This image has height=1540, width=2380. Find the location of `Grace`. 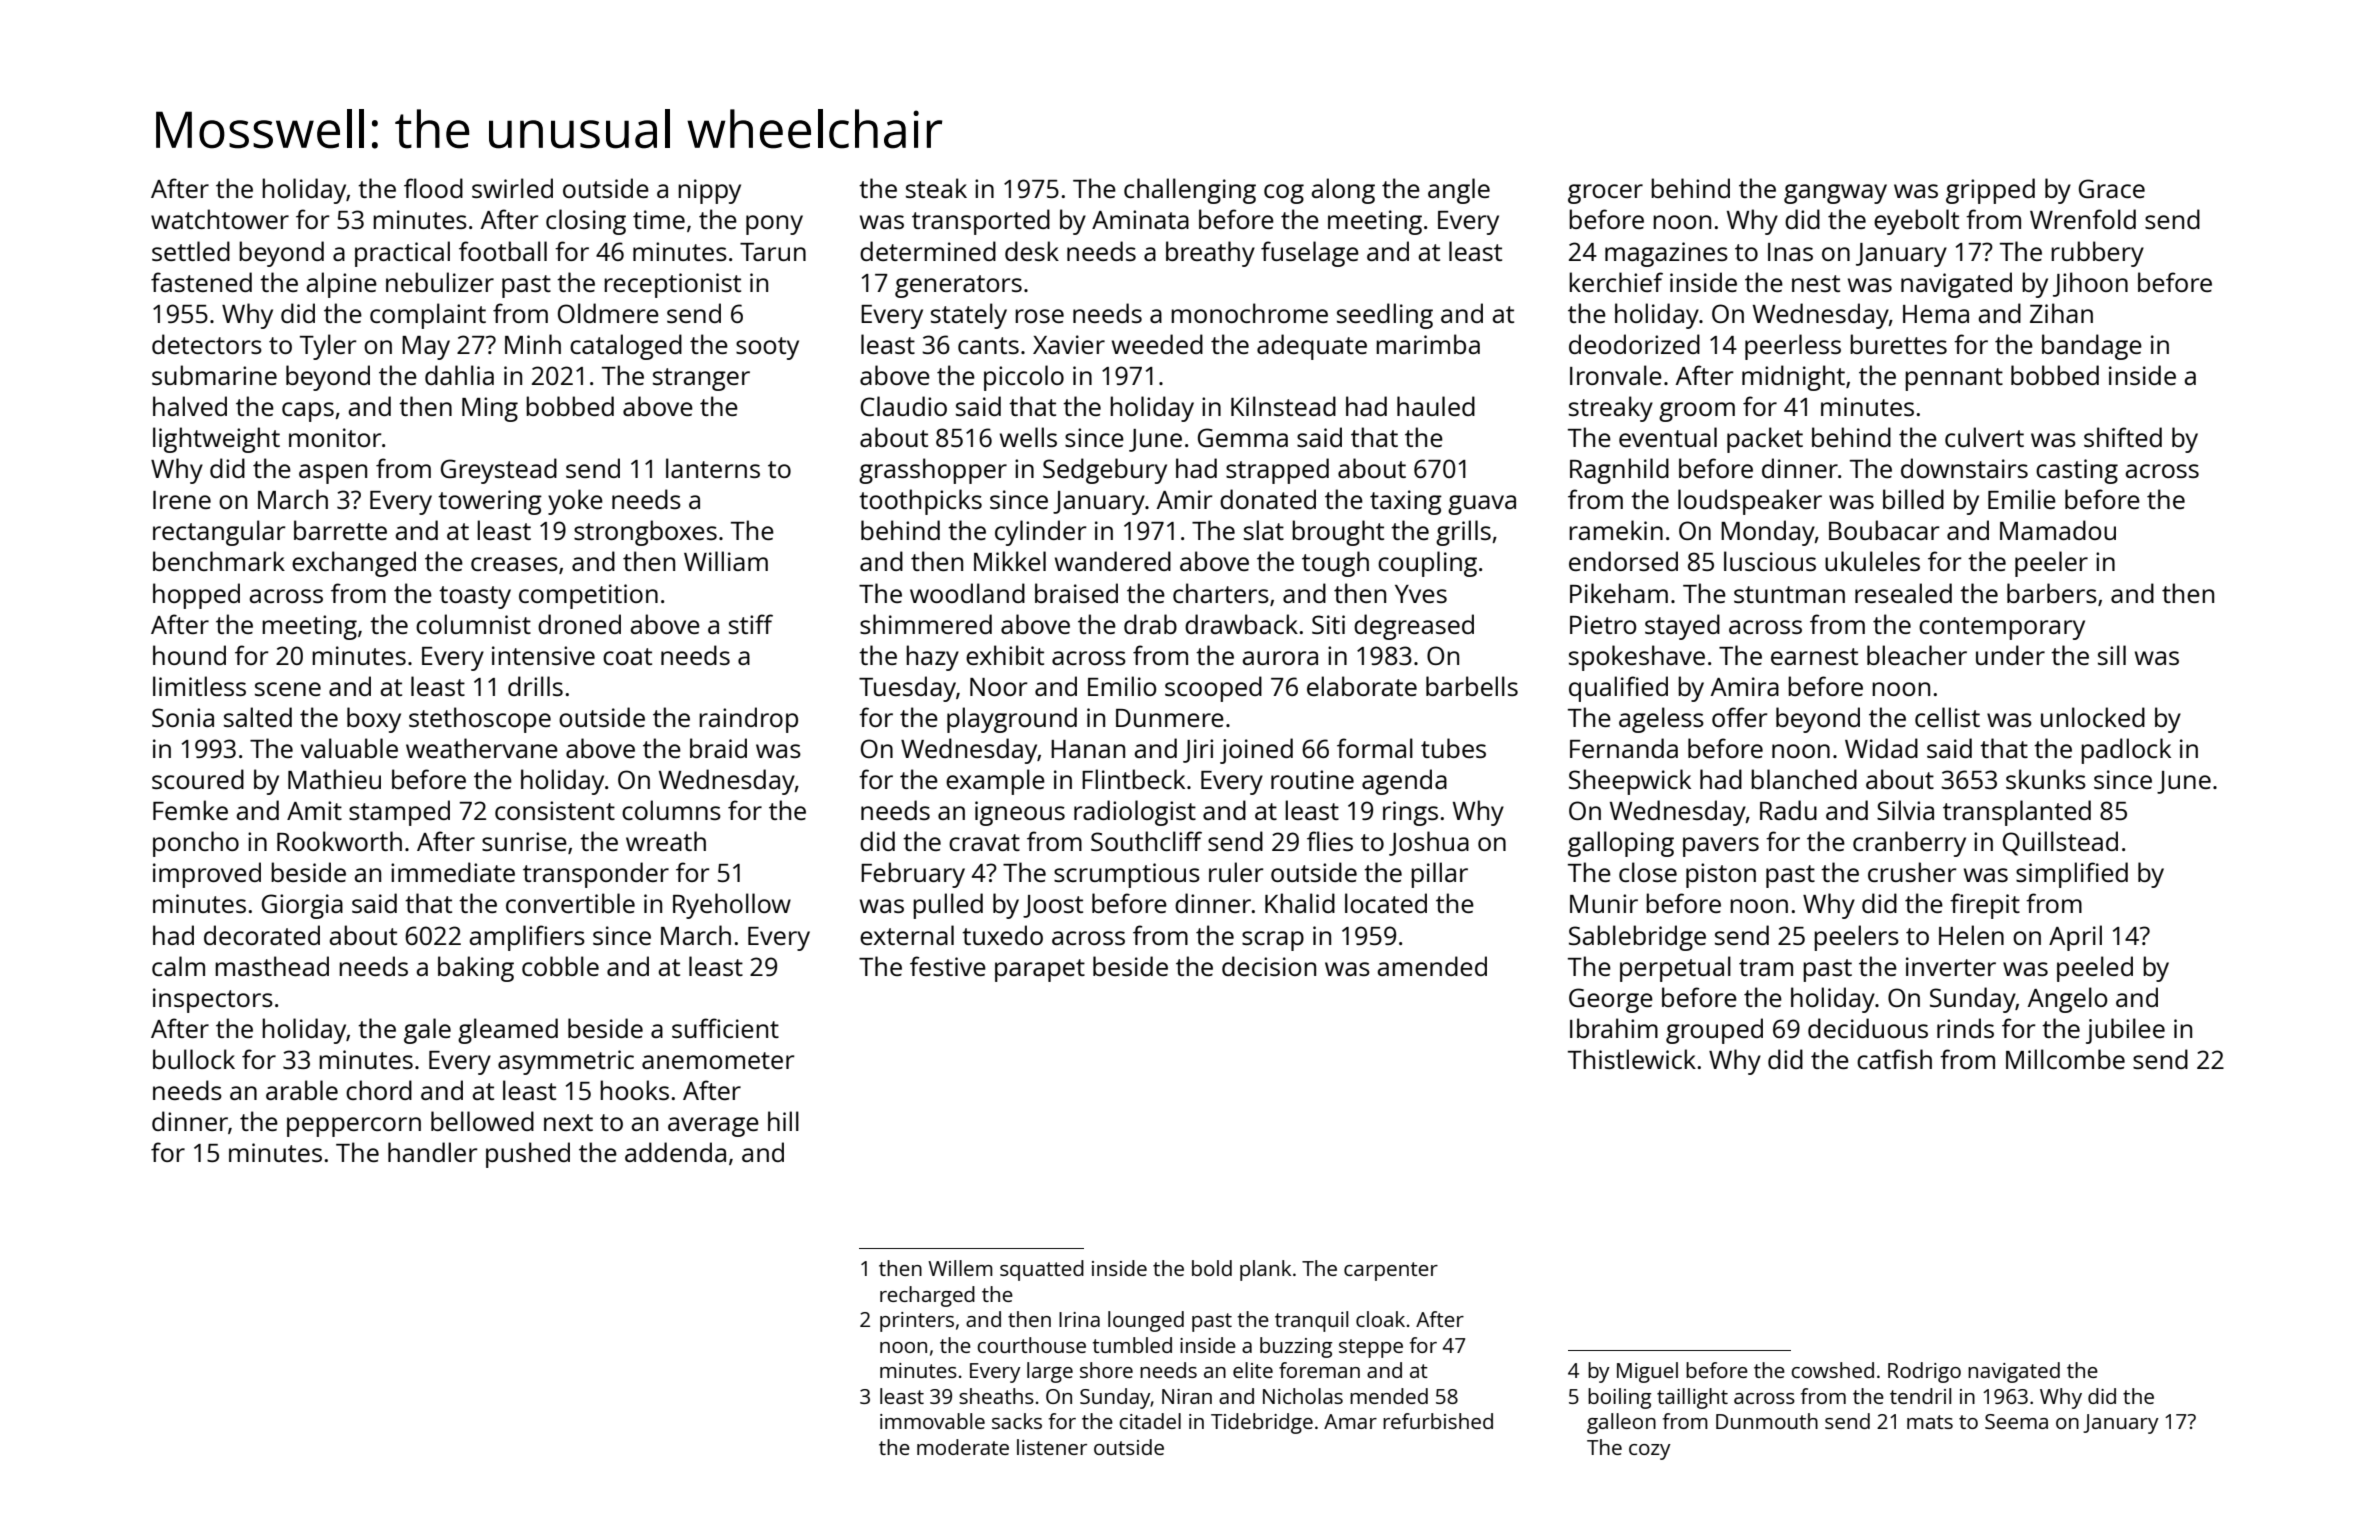

Grace is located at coordinates (2112, 188).
